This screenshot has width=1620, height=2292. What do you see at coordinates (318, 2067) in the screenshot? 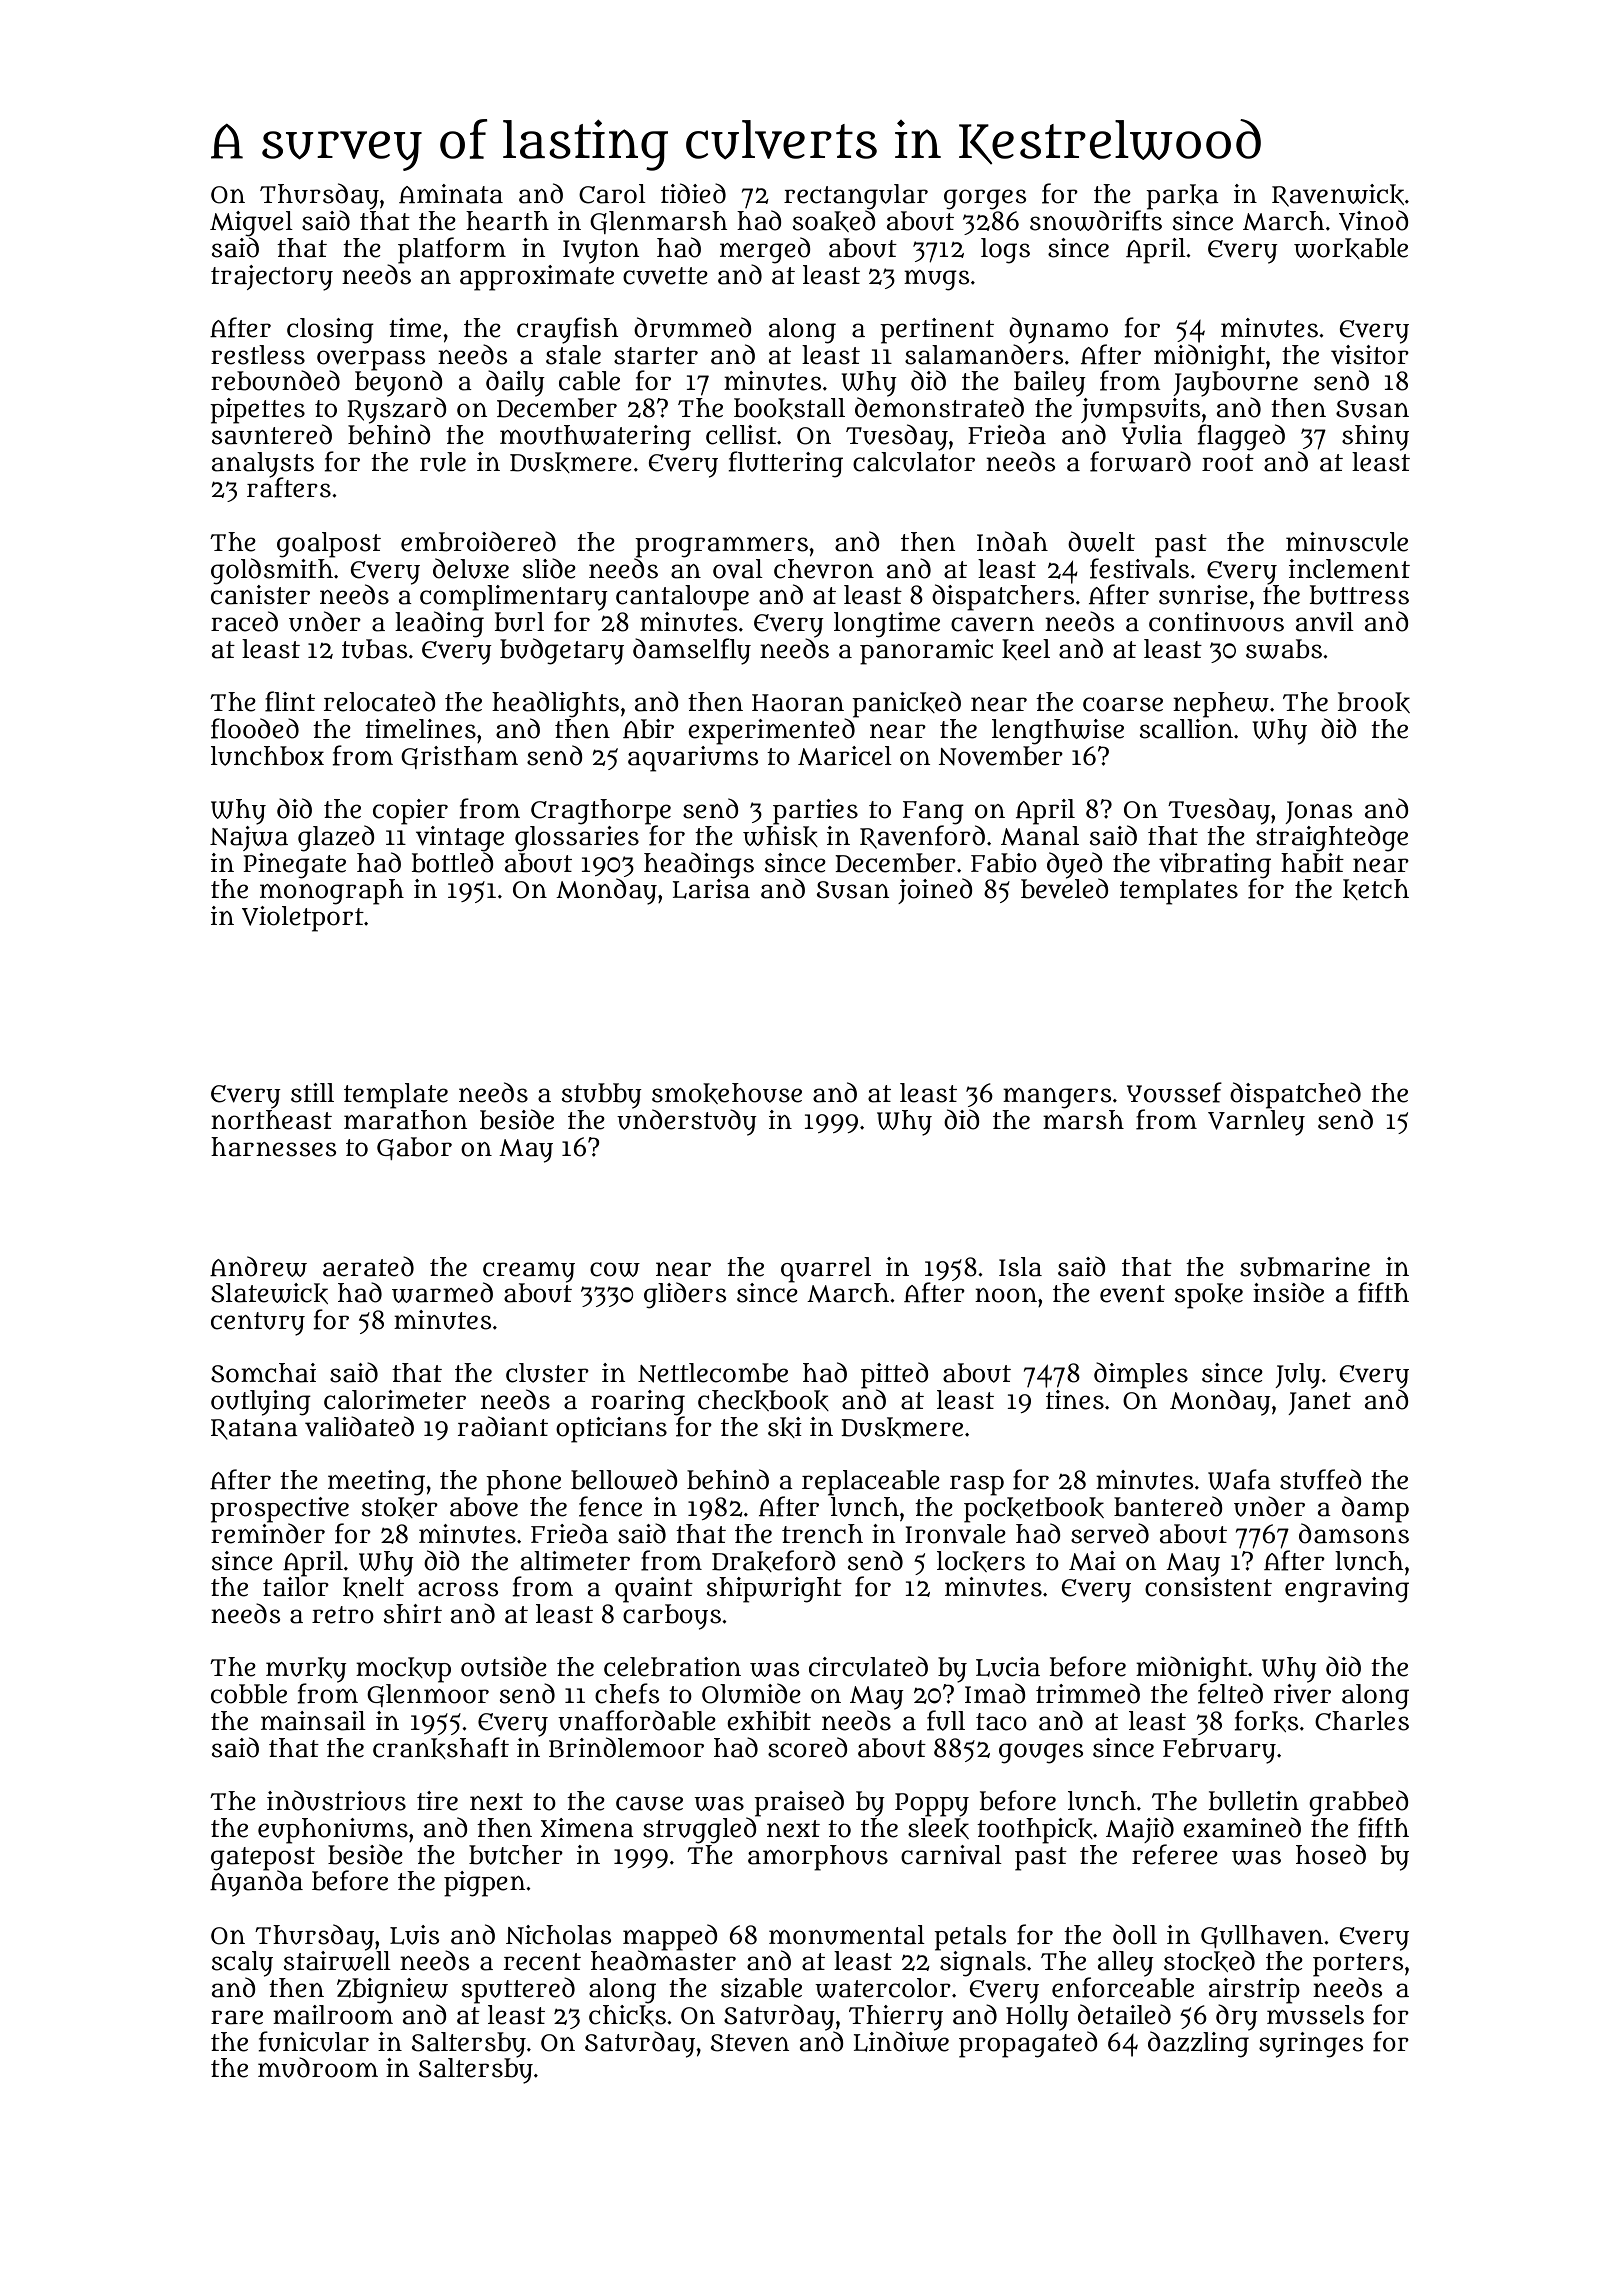
I see `mudroom` at bounding box center [318, 2067].
